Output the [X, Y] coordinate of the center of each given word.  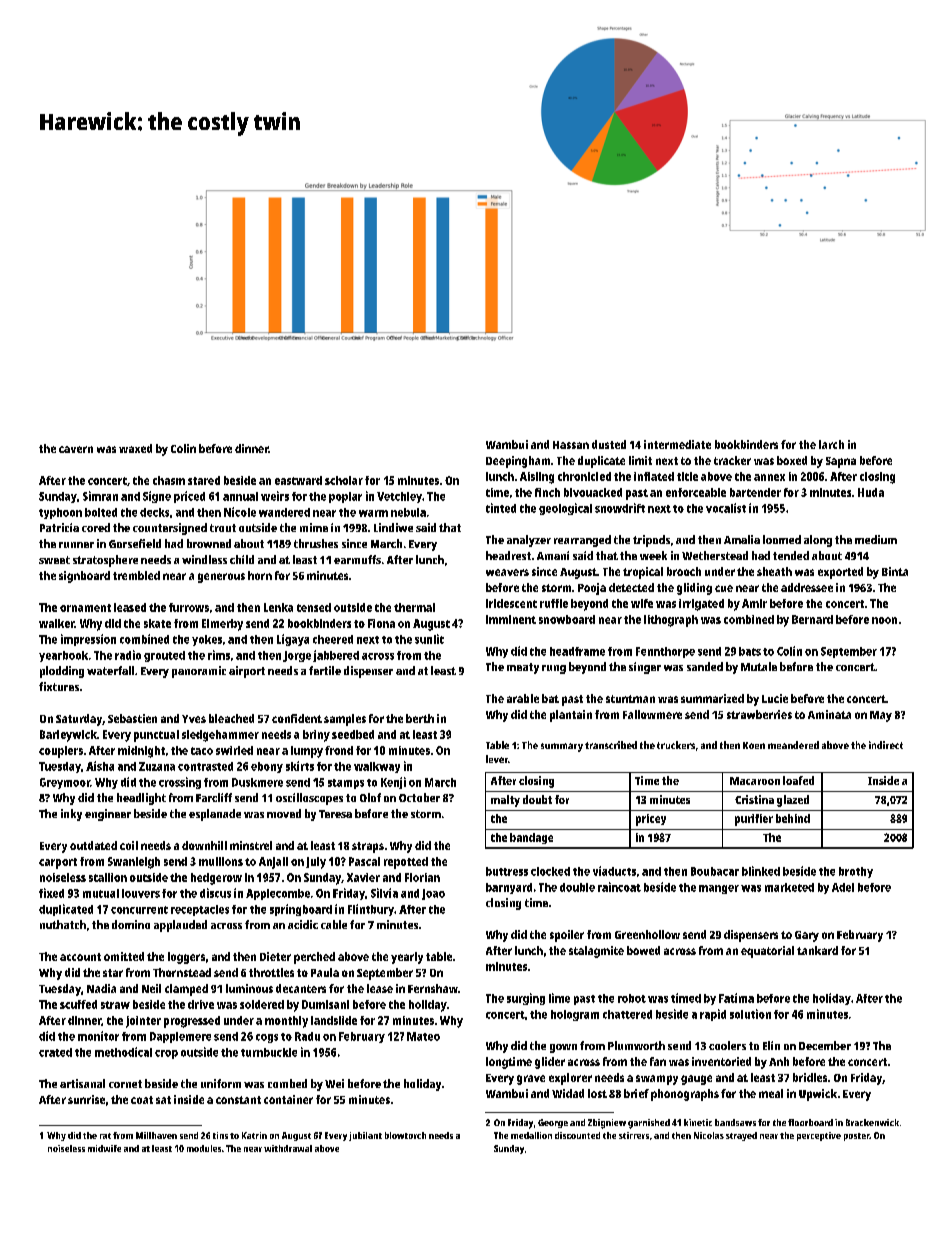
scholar [344, 480]
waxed [135, 448]
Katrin [254, 1135]
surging [526, 999]
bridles [810, 1077]
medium [876, 539]
